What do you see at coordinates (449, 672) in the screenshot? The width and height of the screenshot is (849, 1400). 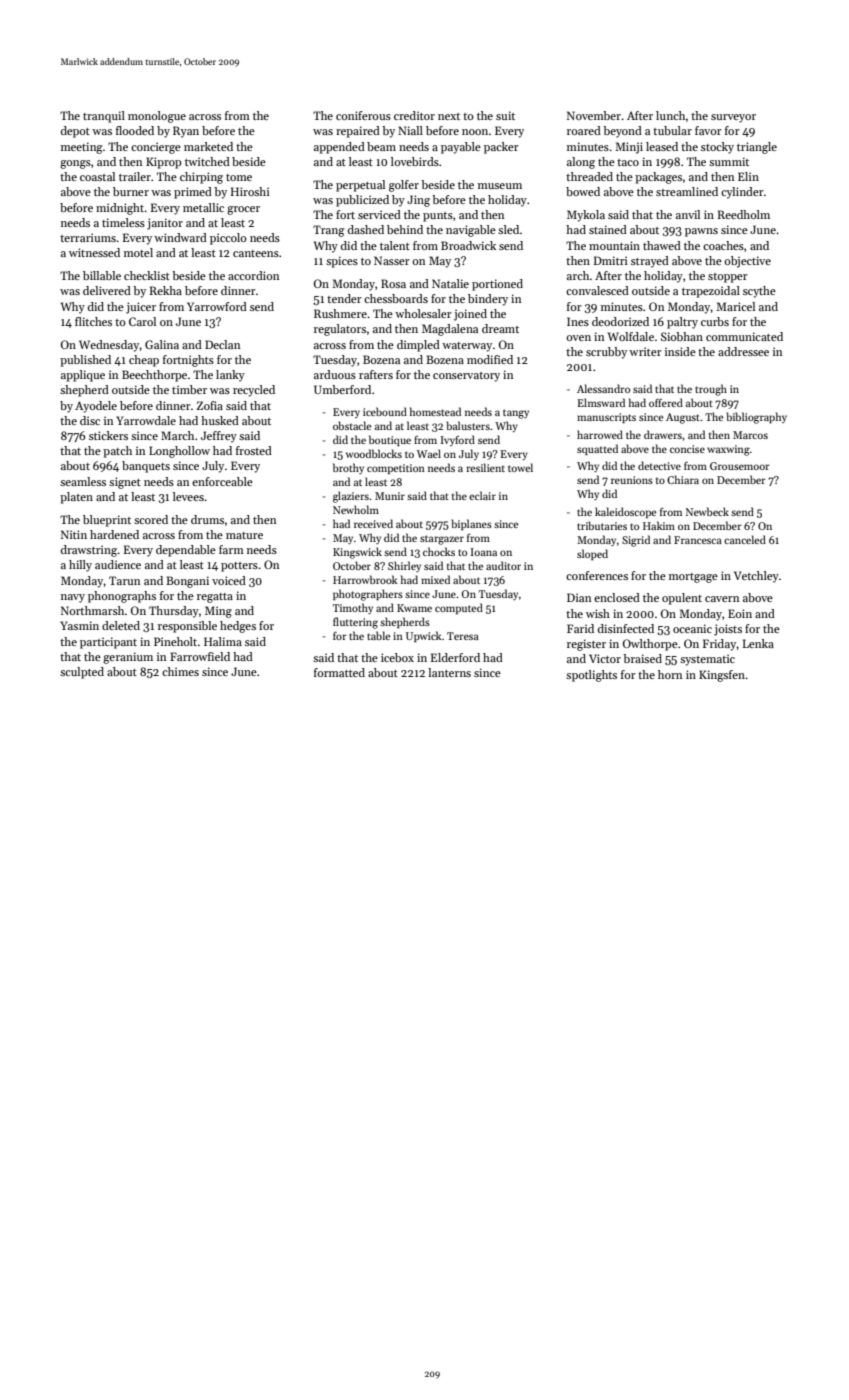 I see `lanterns` at bounding box center [449, 672].
